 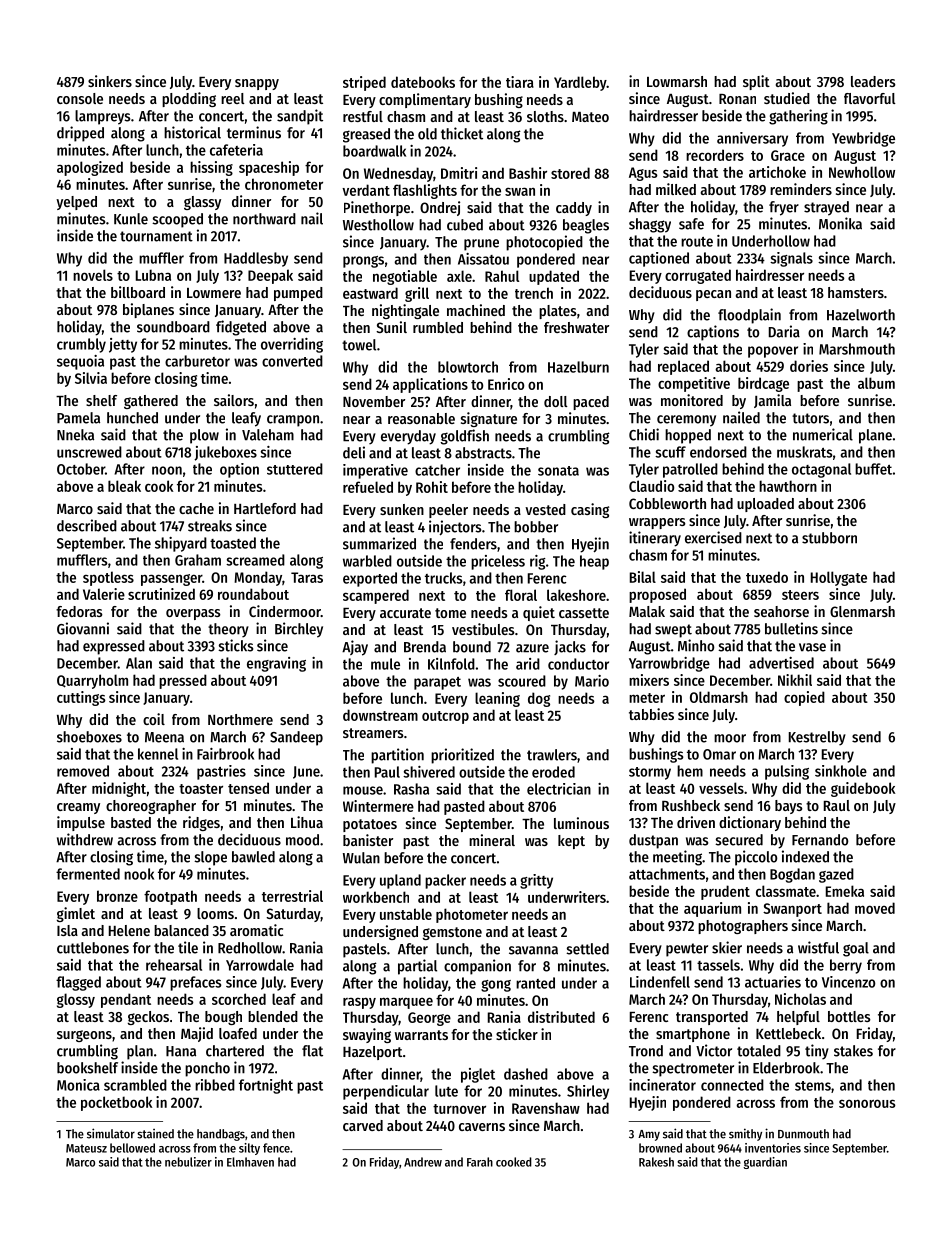 I want to click on smithy, so click(x=745, y=1134).
